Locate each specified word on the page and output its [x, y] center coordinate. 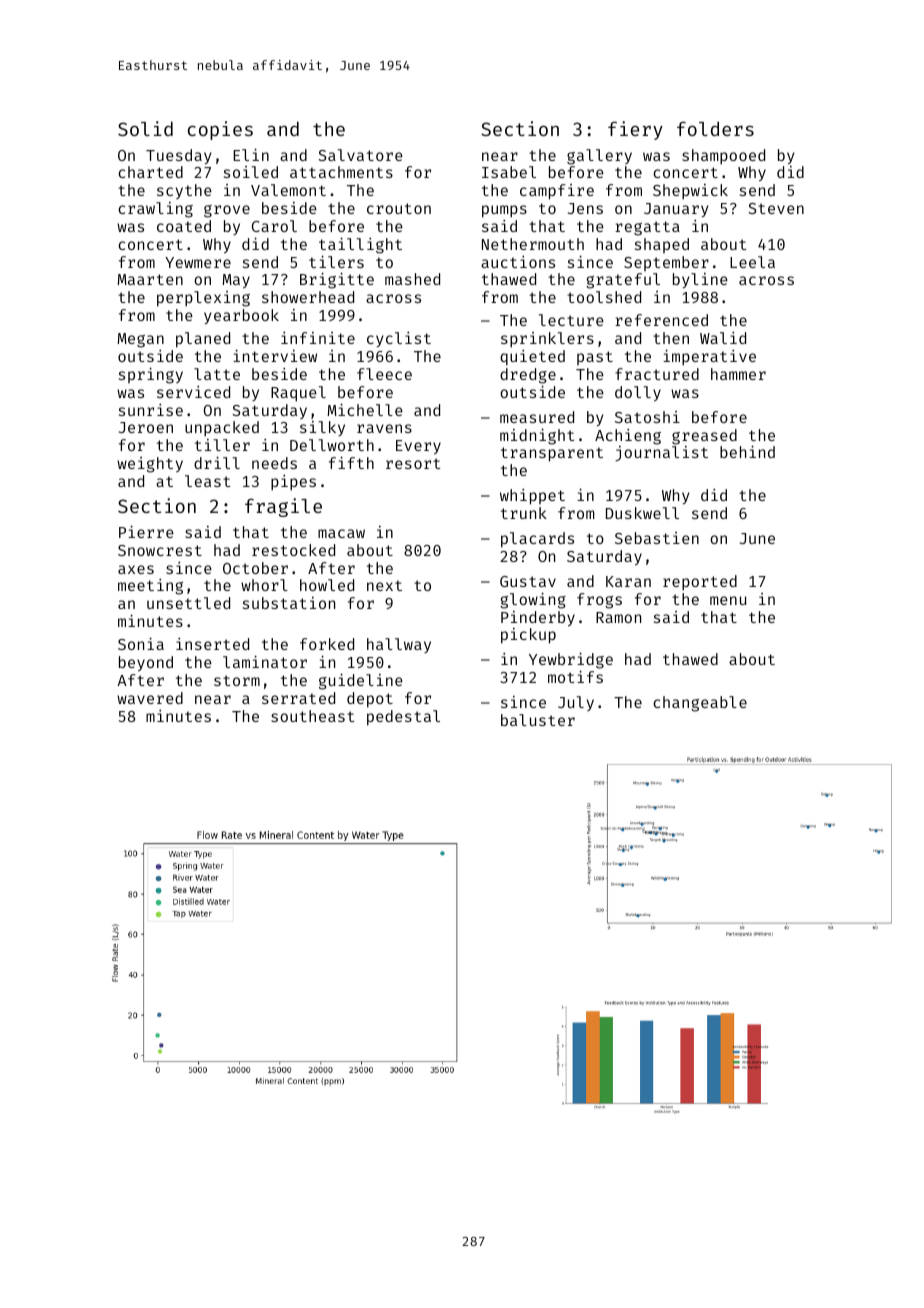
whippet [532, 497]
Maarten [150, 279]
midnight [537, 436]
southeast [312, 716]
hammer [738, 374]
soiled [251, 172]
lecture [571, 320]
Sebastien [657, 538]
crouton [399, 208]
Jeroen [146, 427]
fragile [283, 507]
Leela [752, 262]
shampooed [723, 157]
